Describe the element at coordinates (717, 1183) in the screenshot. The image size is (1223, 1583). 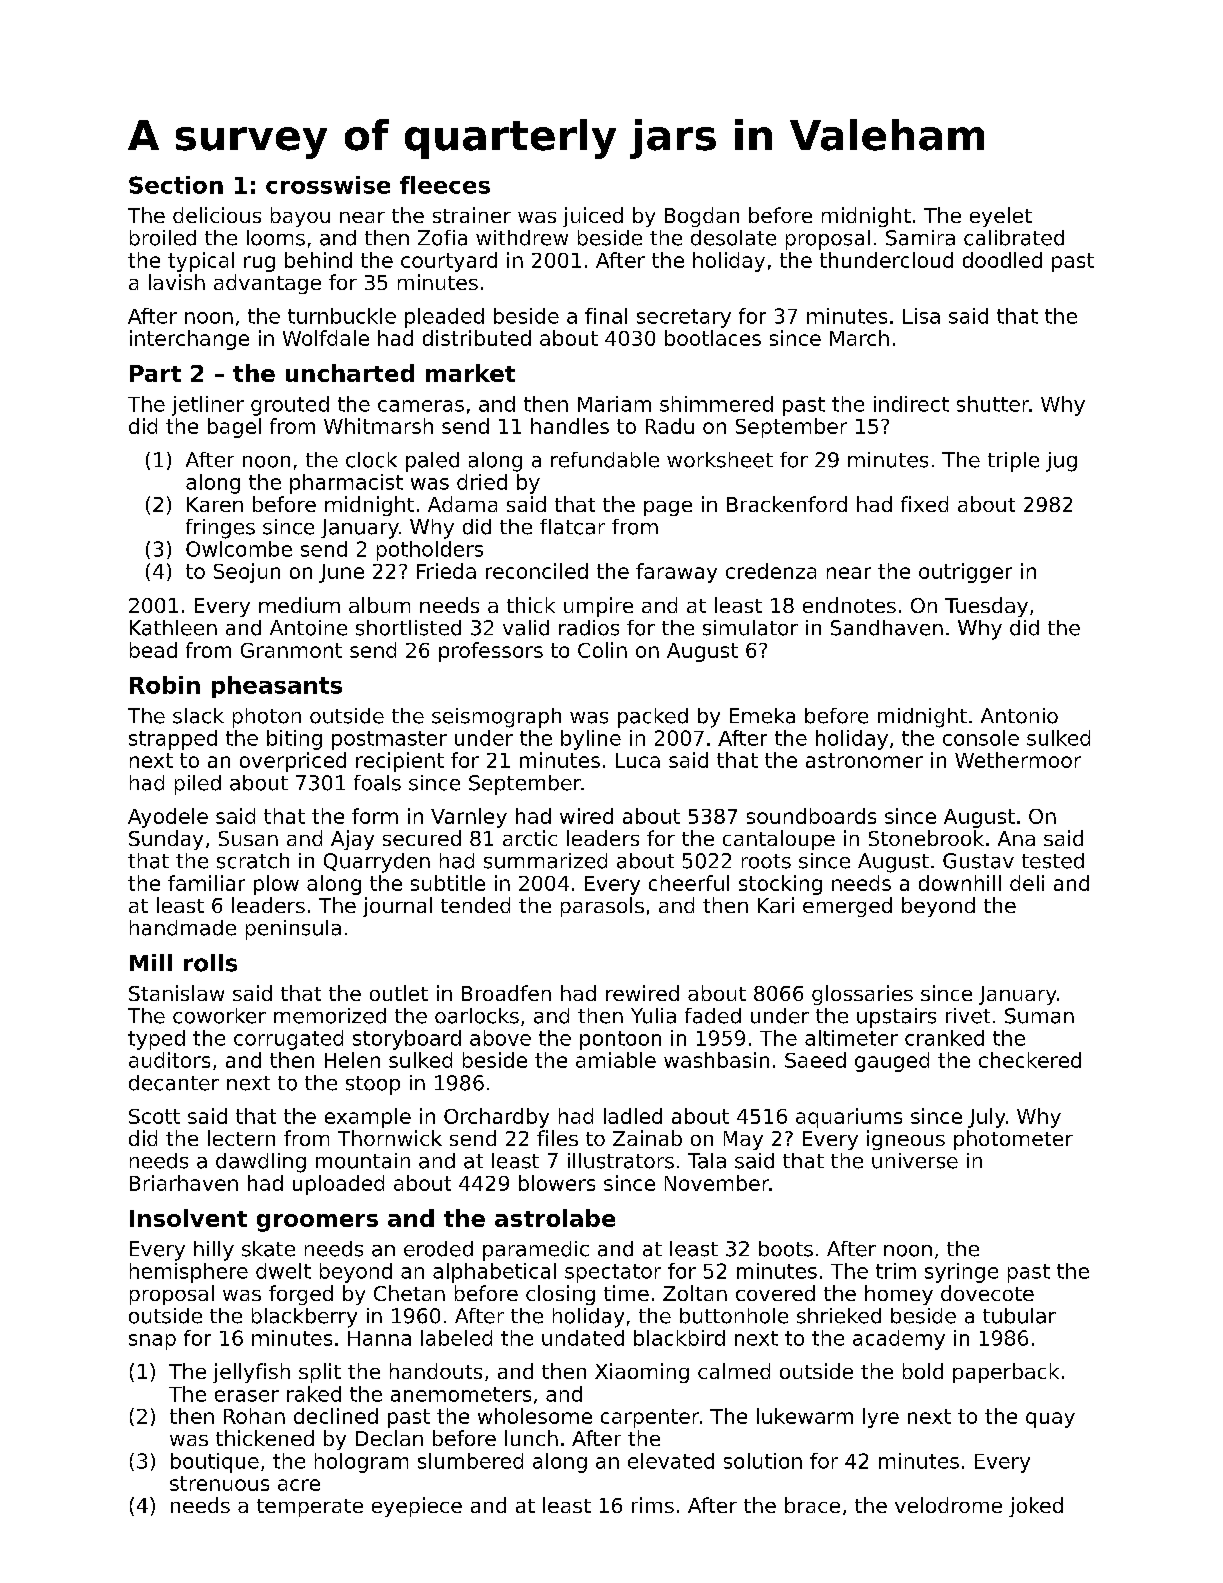
I see `November` at that location.
